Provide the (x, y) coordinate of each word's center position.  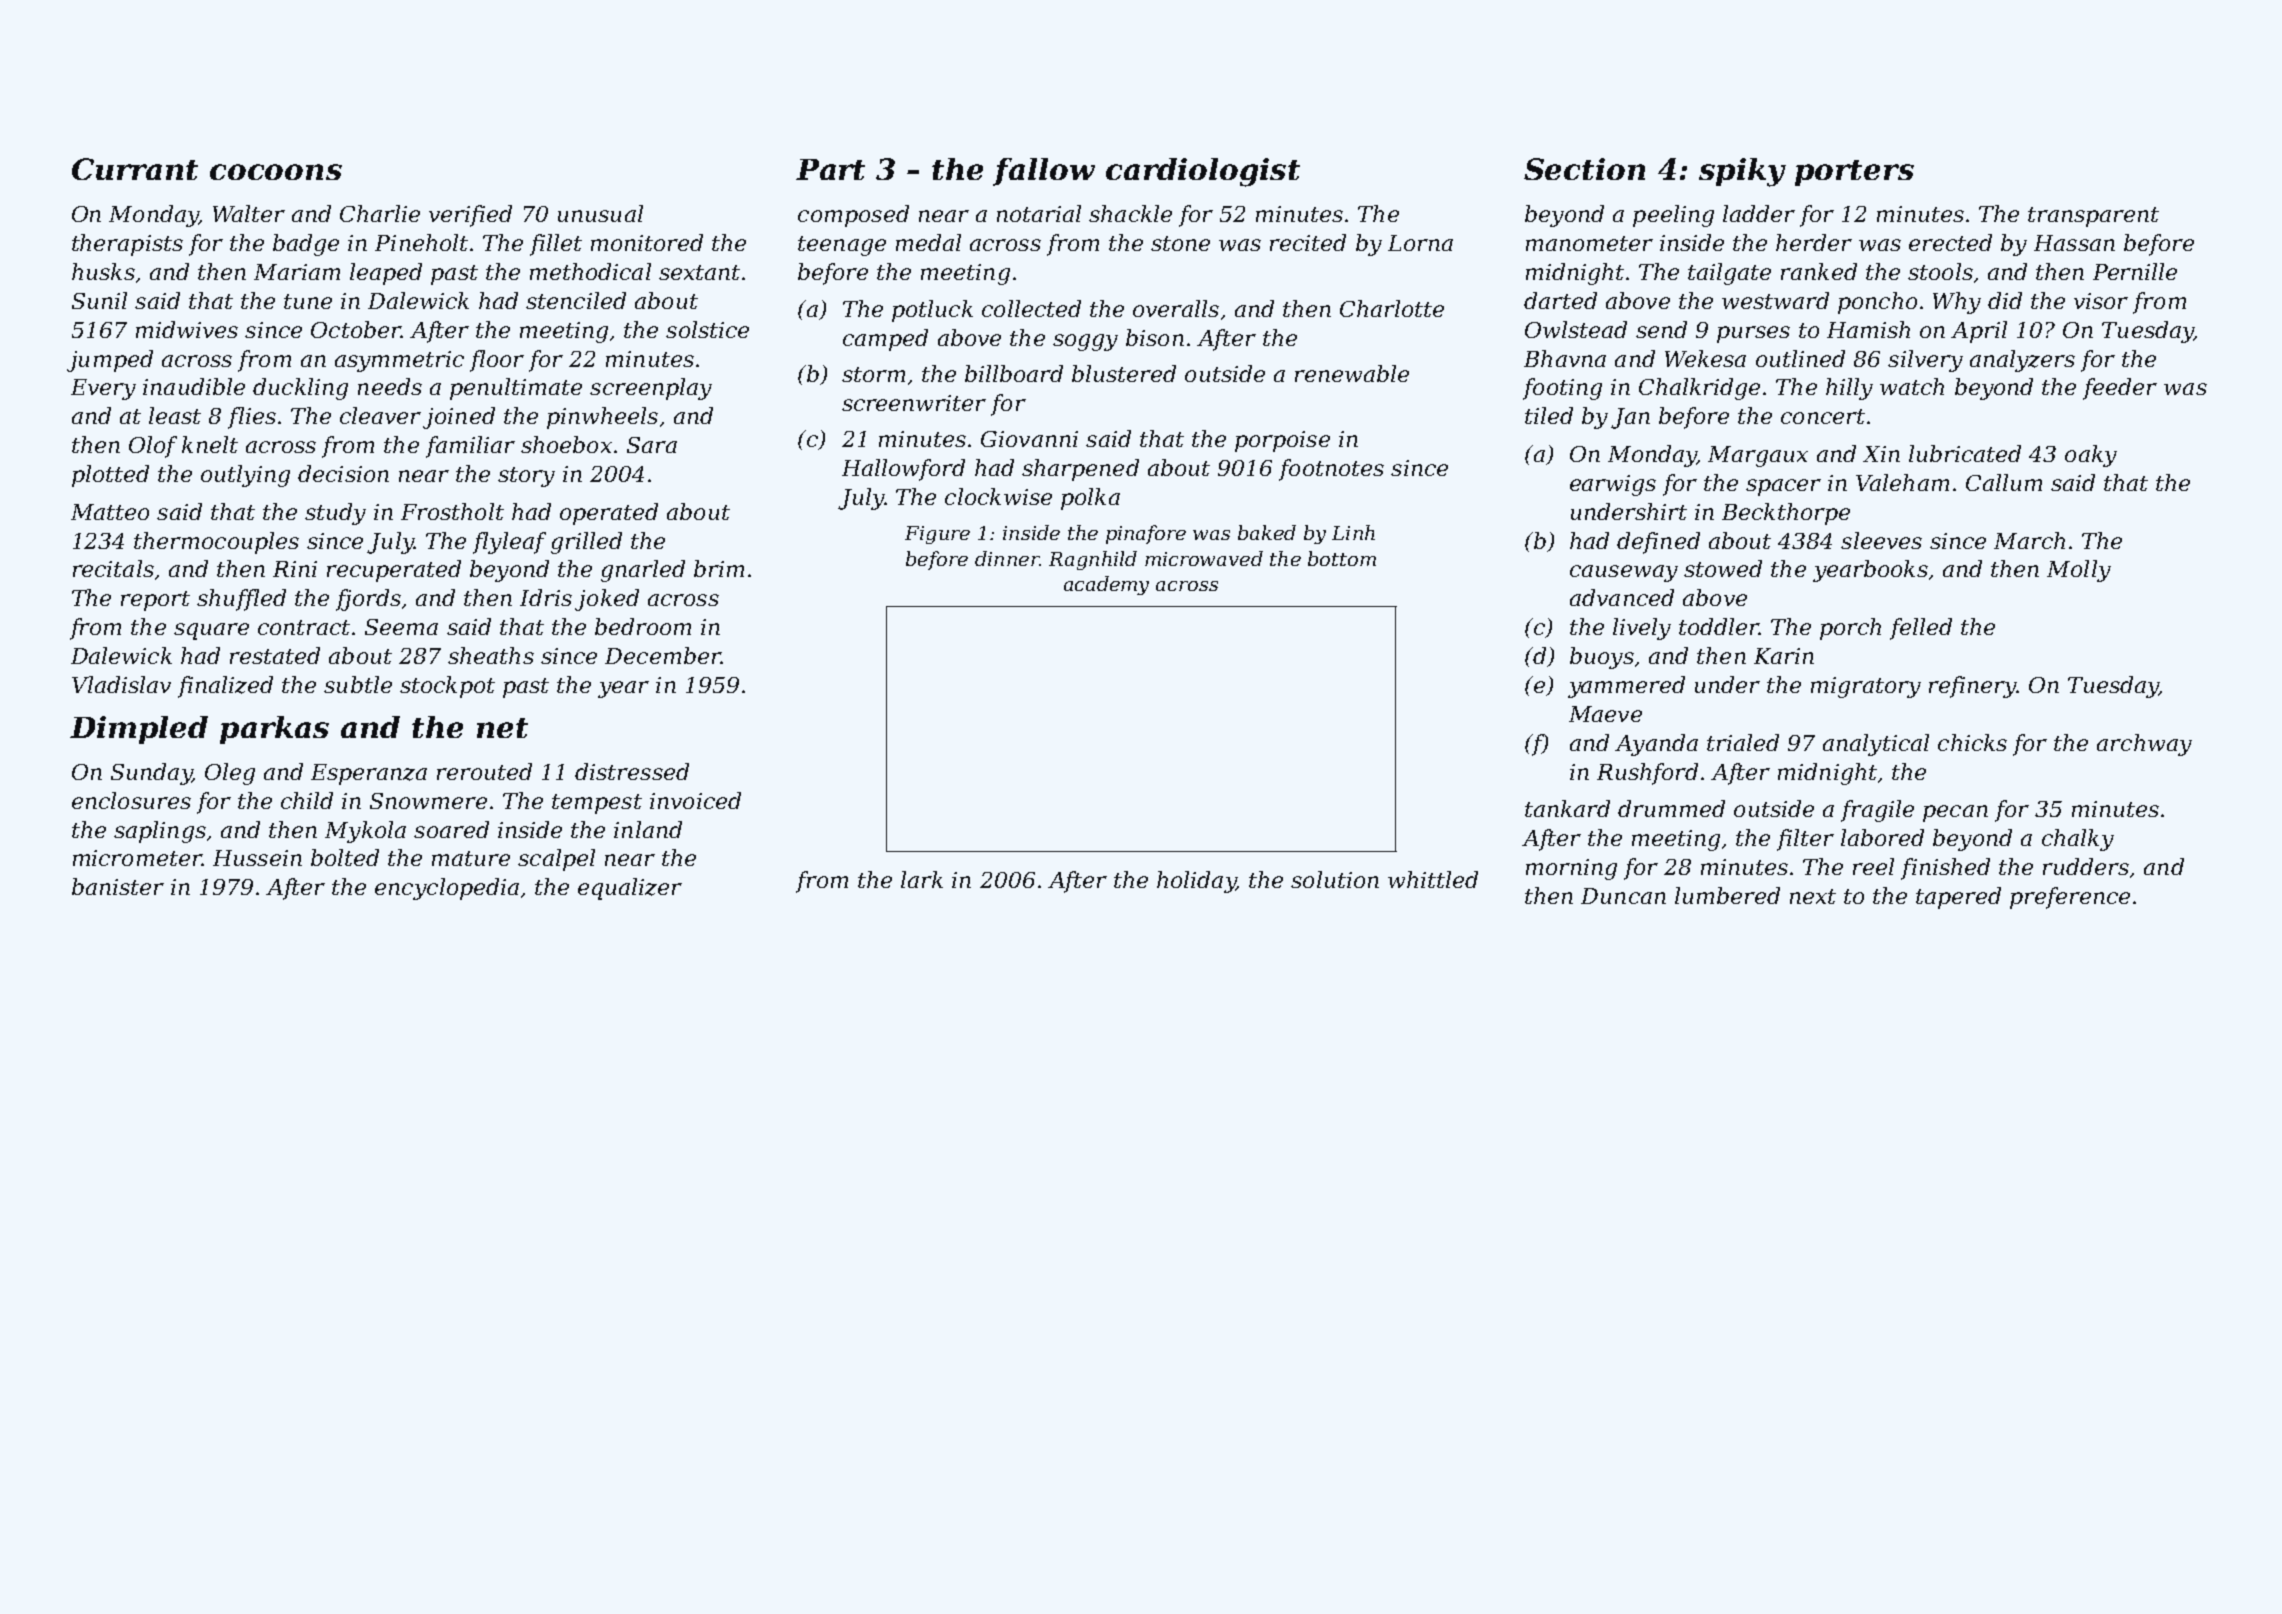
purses (1753, 334)
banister (118, 886)
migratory (1866, 687)
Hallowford (903, 470)
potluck (932, 311)
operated (609, 514)
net (502, 728)
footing (1562, 389)
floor (497, 361)
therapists (127, 245)
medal (928, 242)
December (663, 655)
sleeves (1881, 540)
